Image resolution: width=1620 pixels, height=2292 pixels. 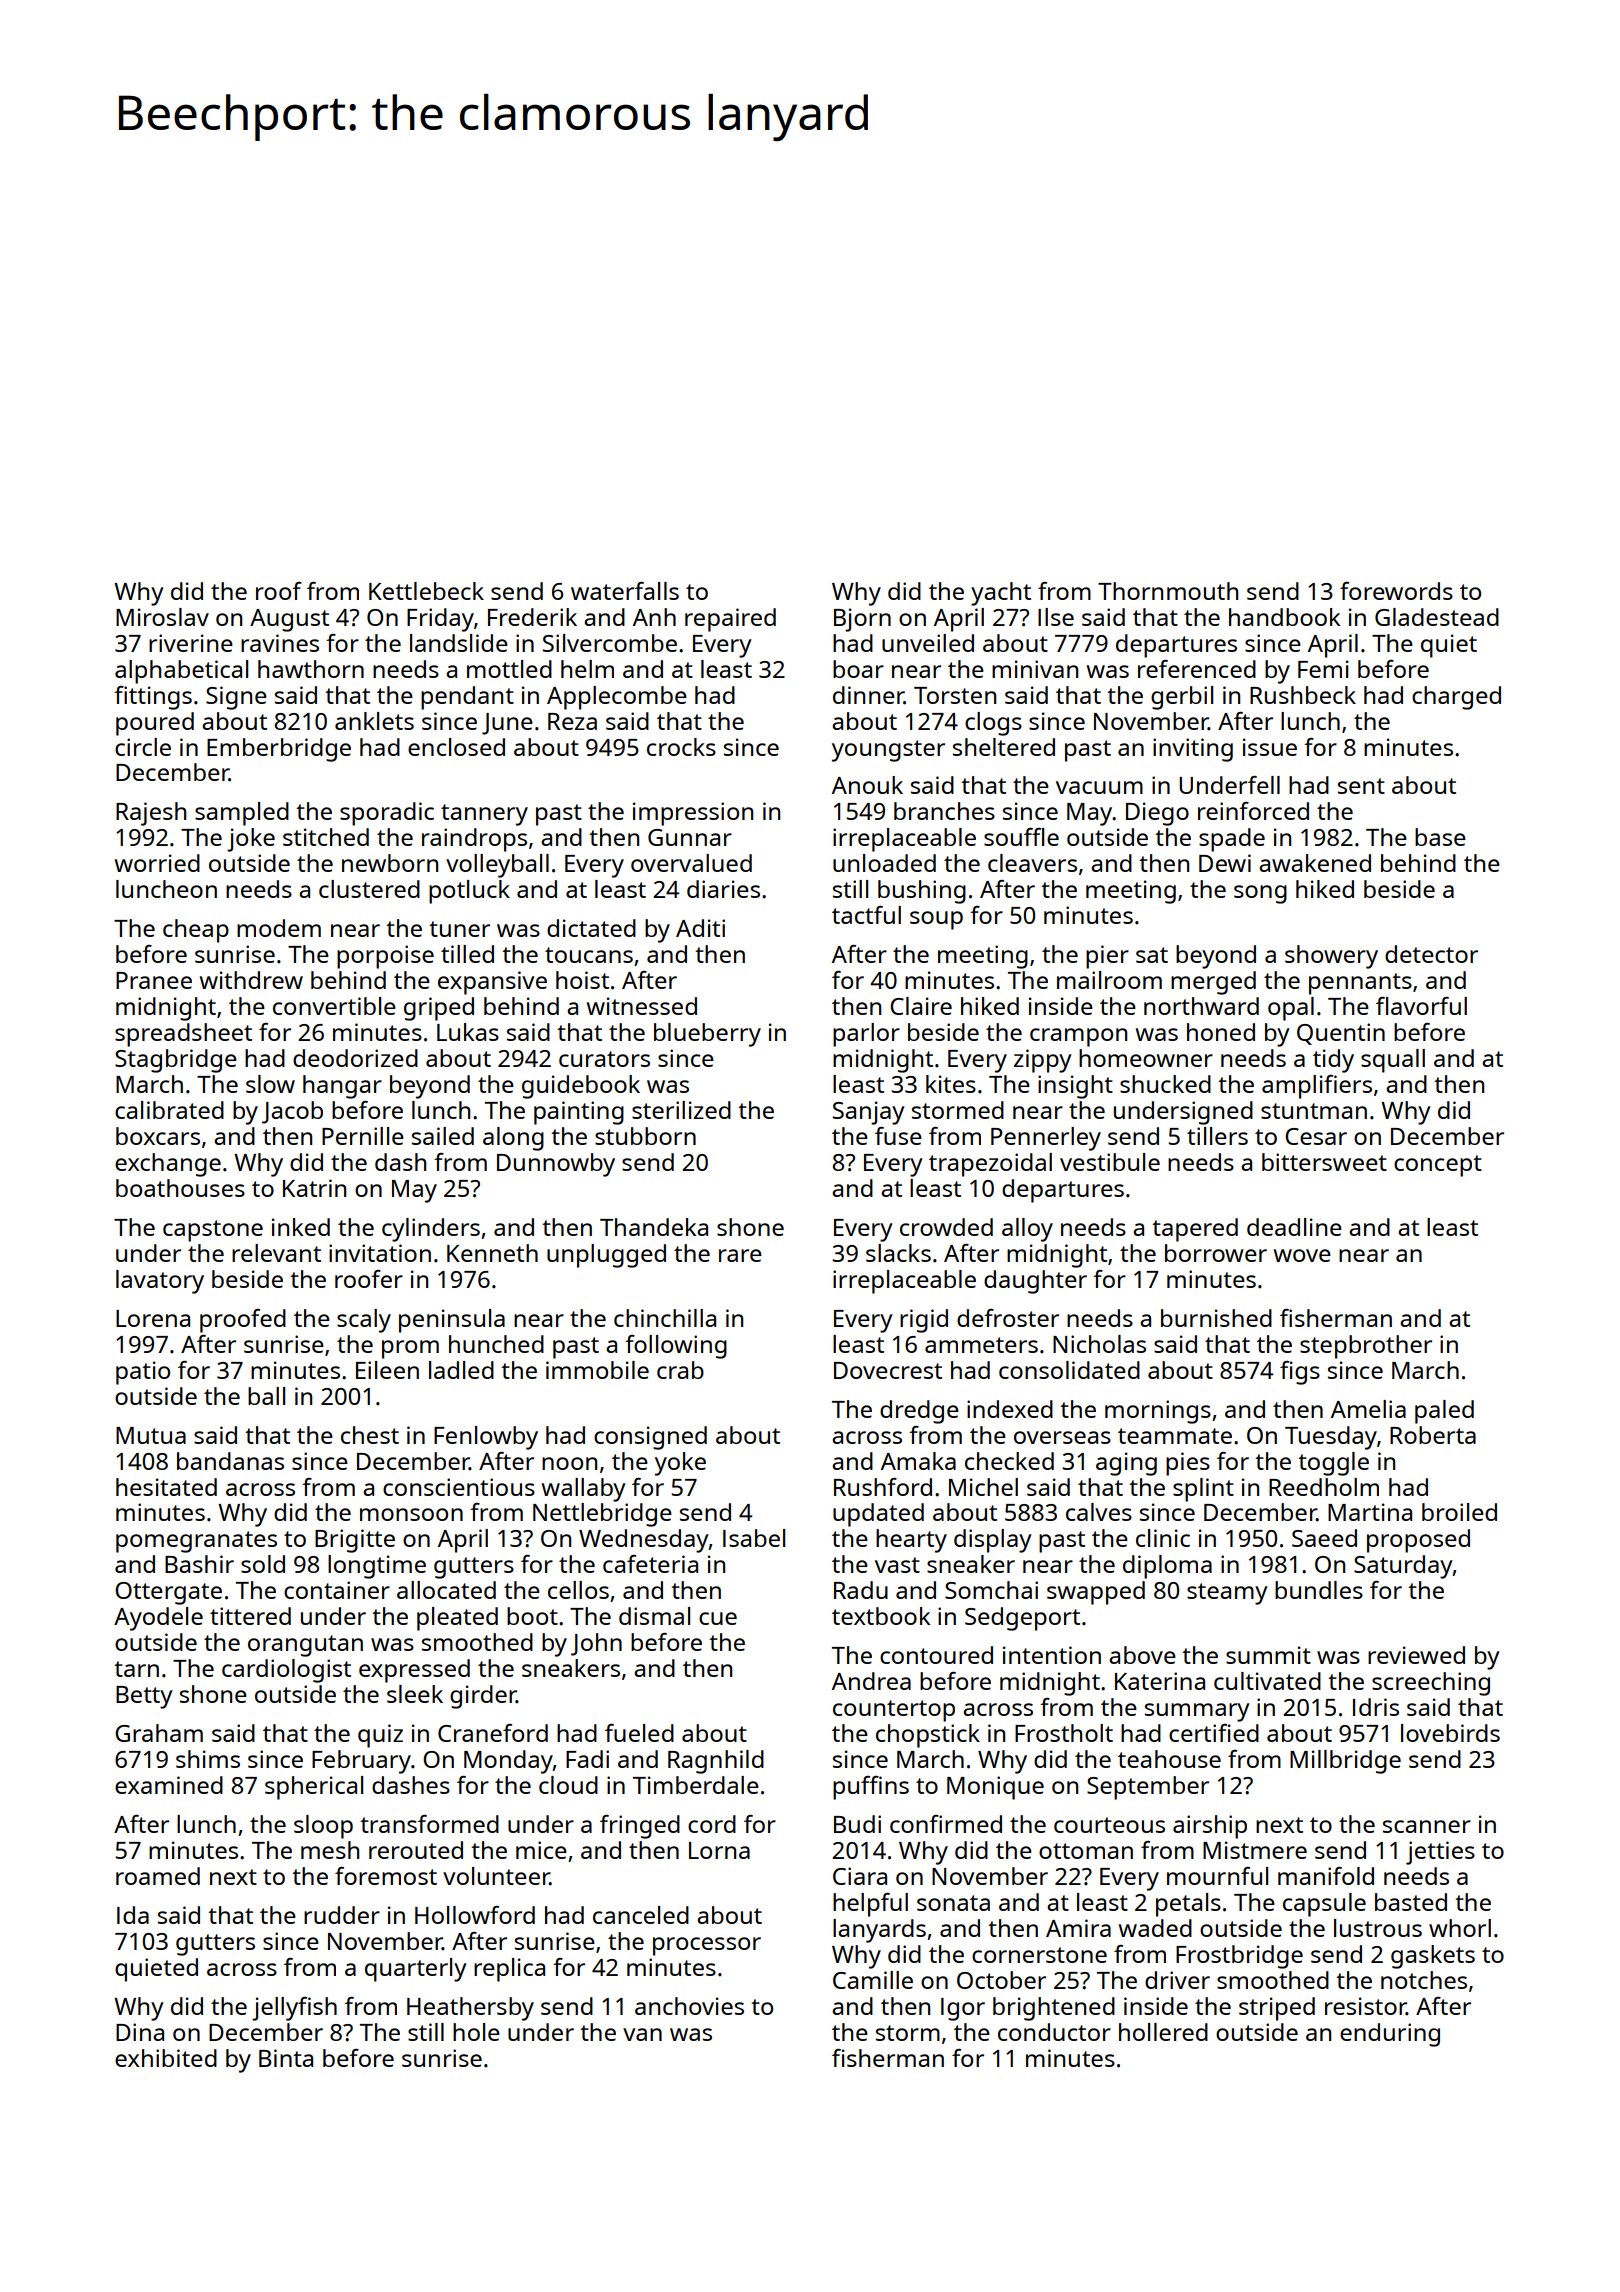 I want to click on chest, so click(x=370, y=1435).
